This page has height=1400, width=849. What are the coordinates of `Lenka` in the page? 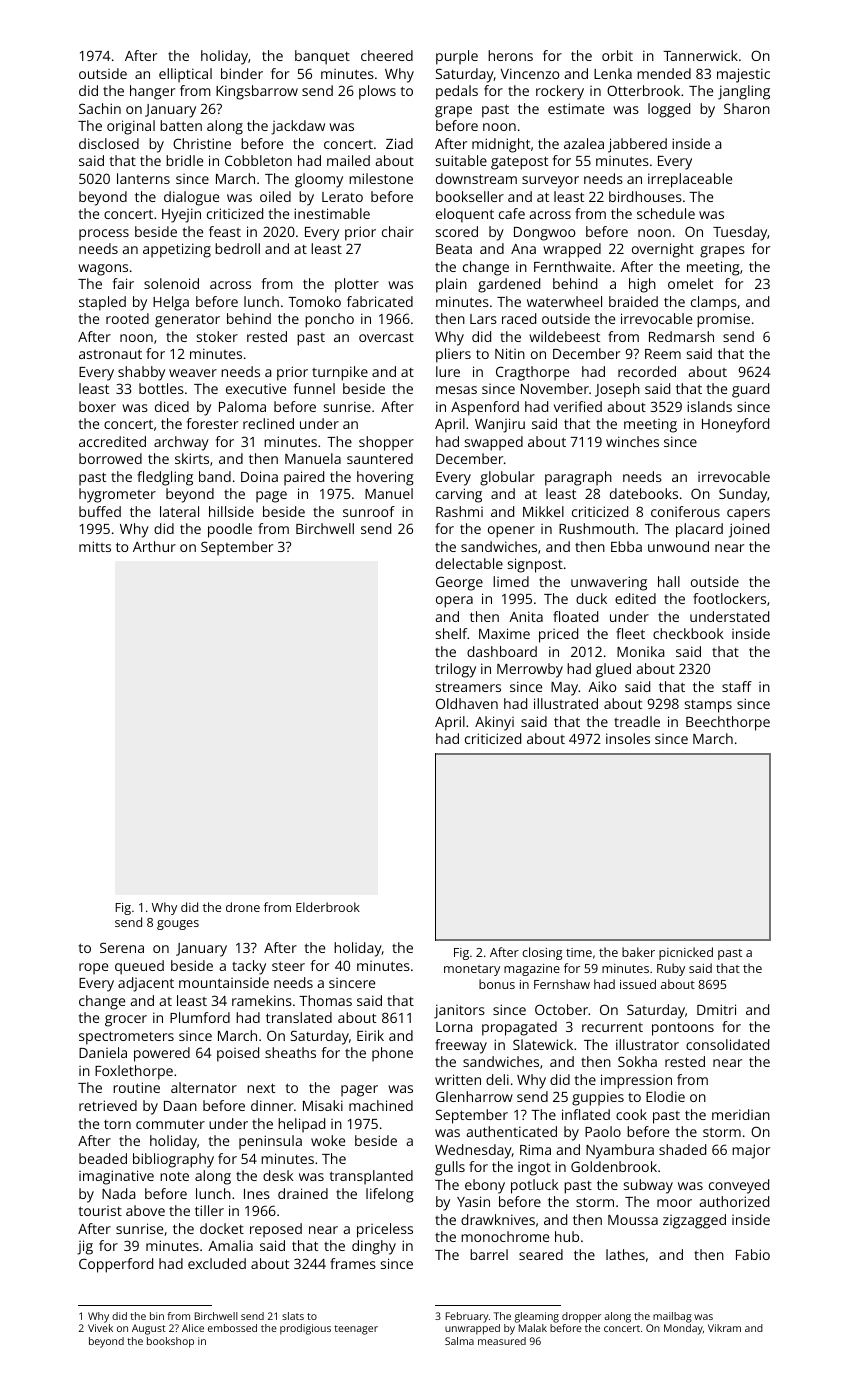 It's located at (613, 73).
